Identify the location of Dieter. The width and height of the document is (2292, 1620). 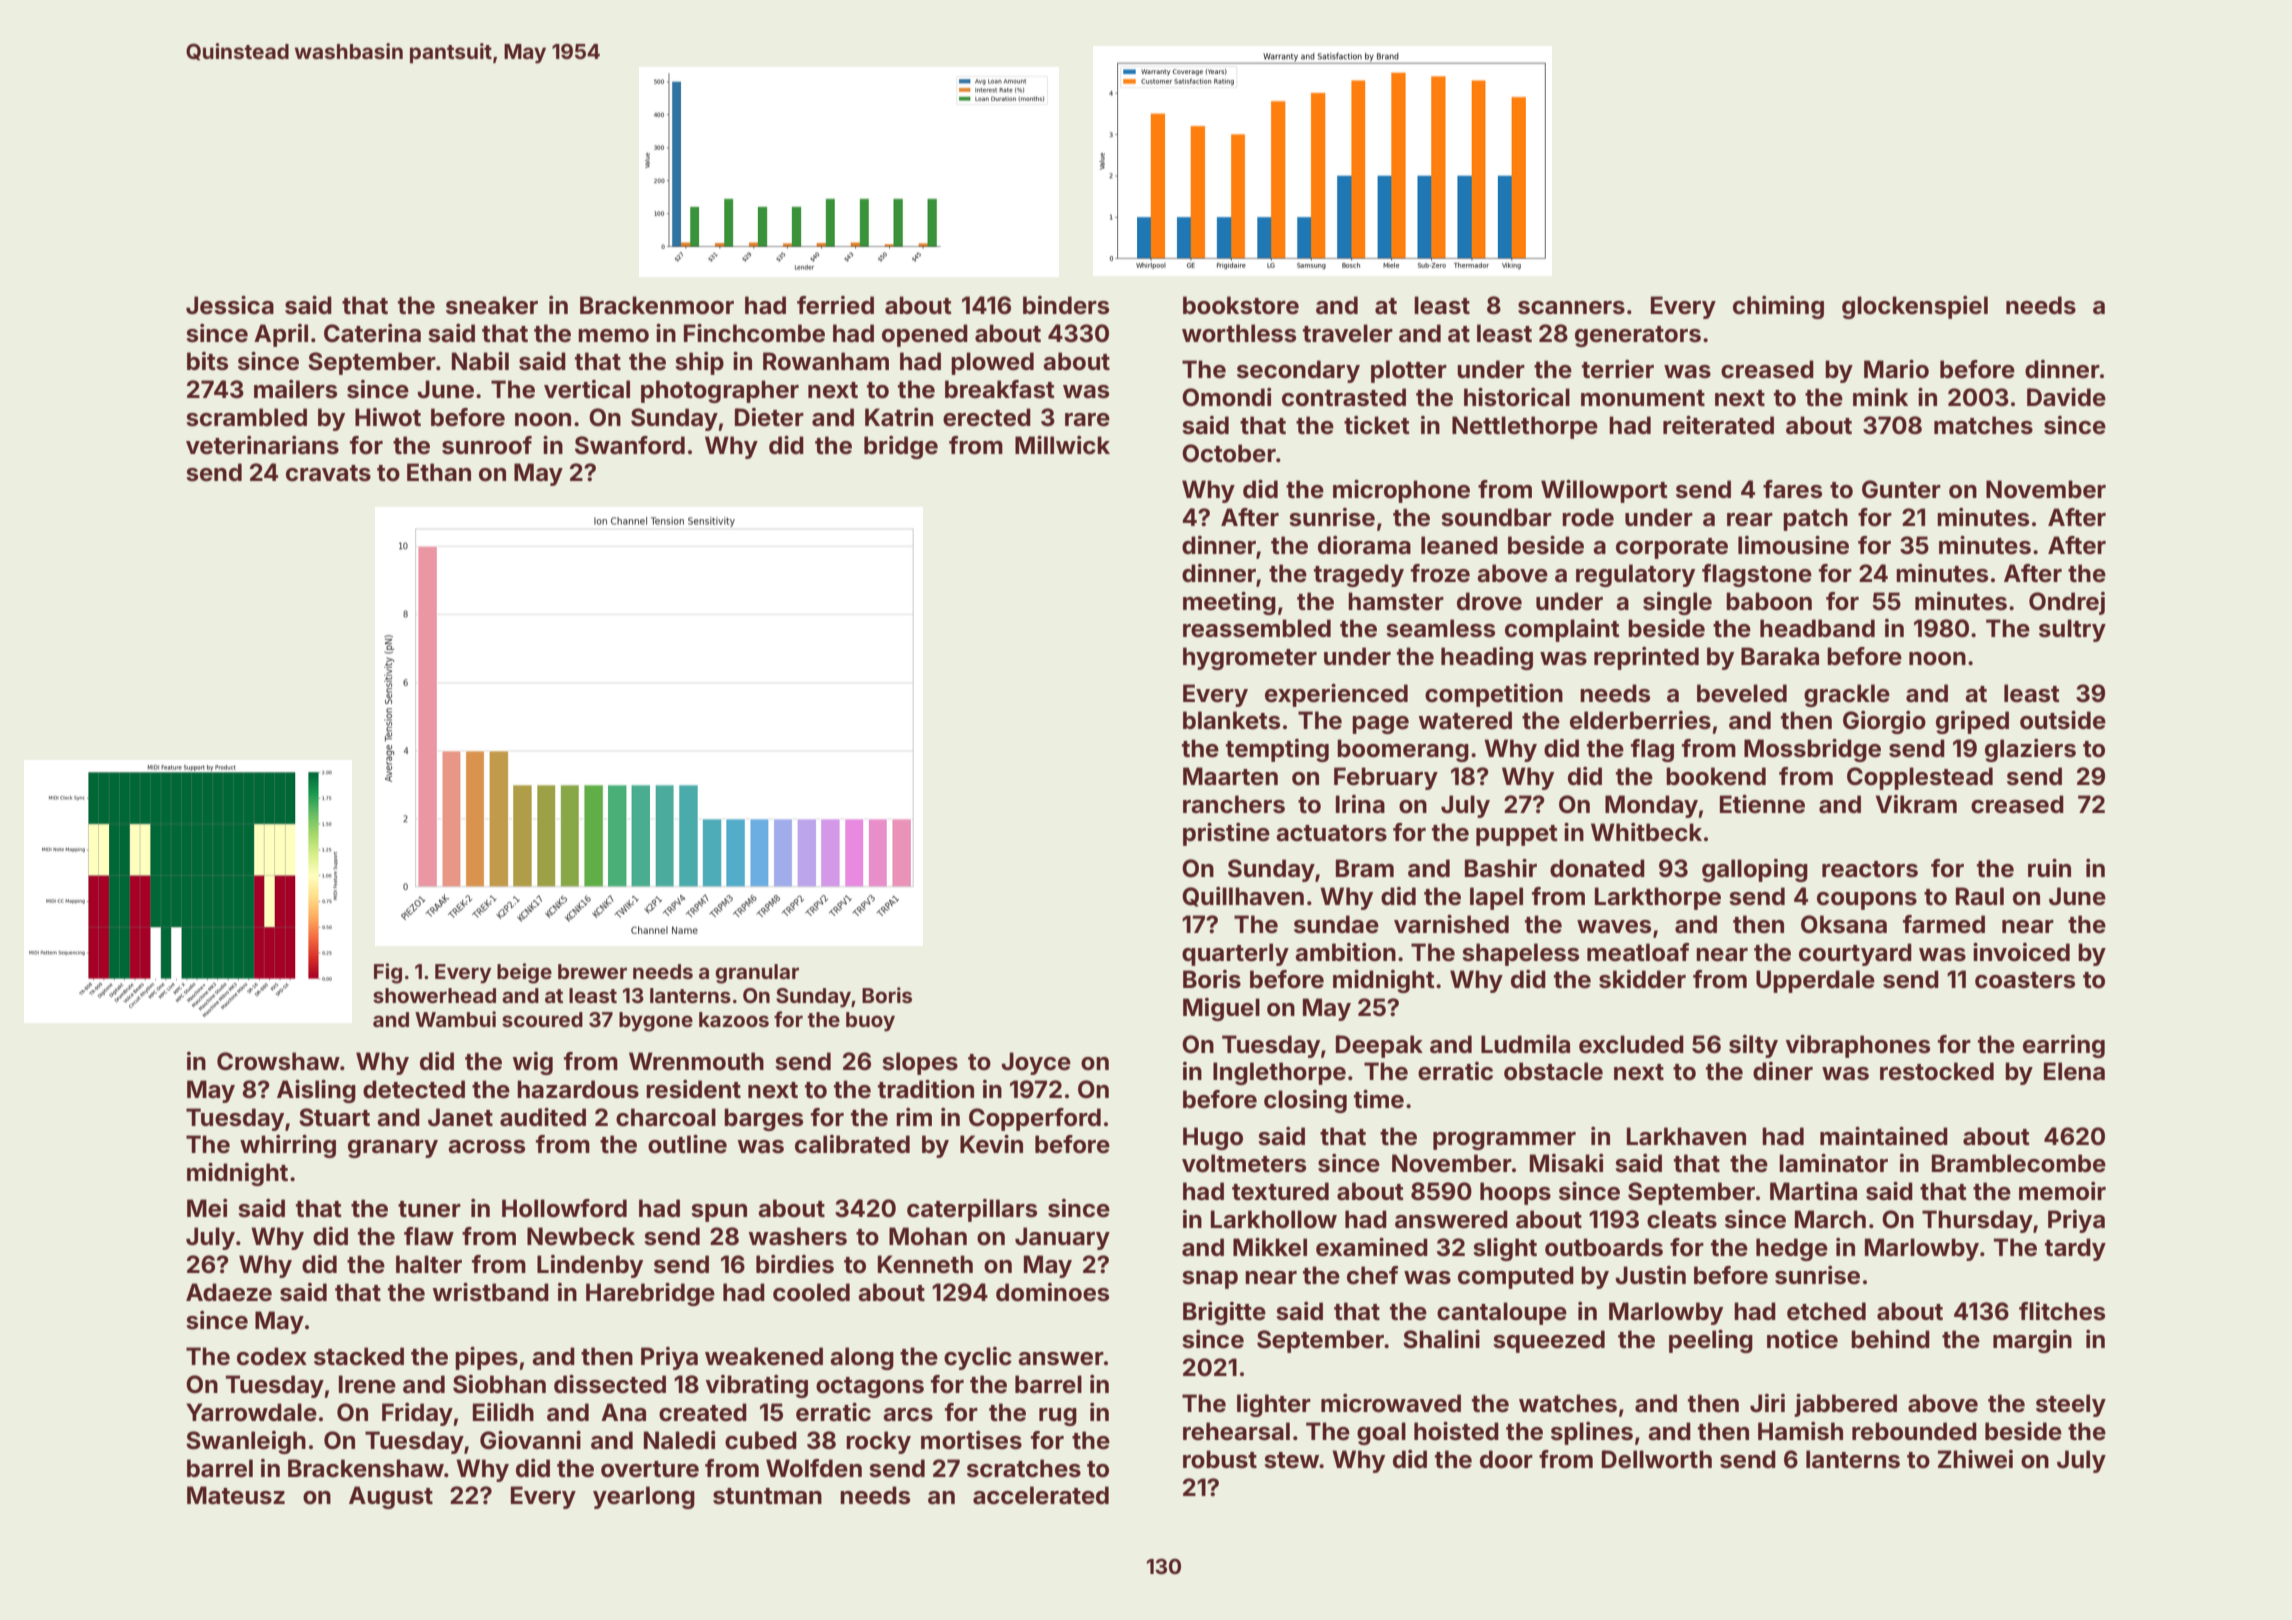
(769, 417).
